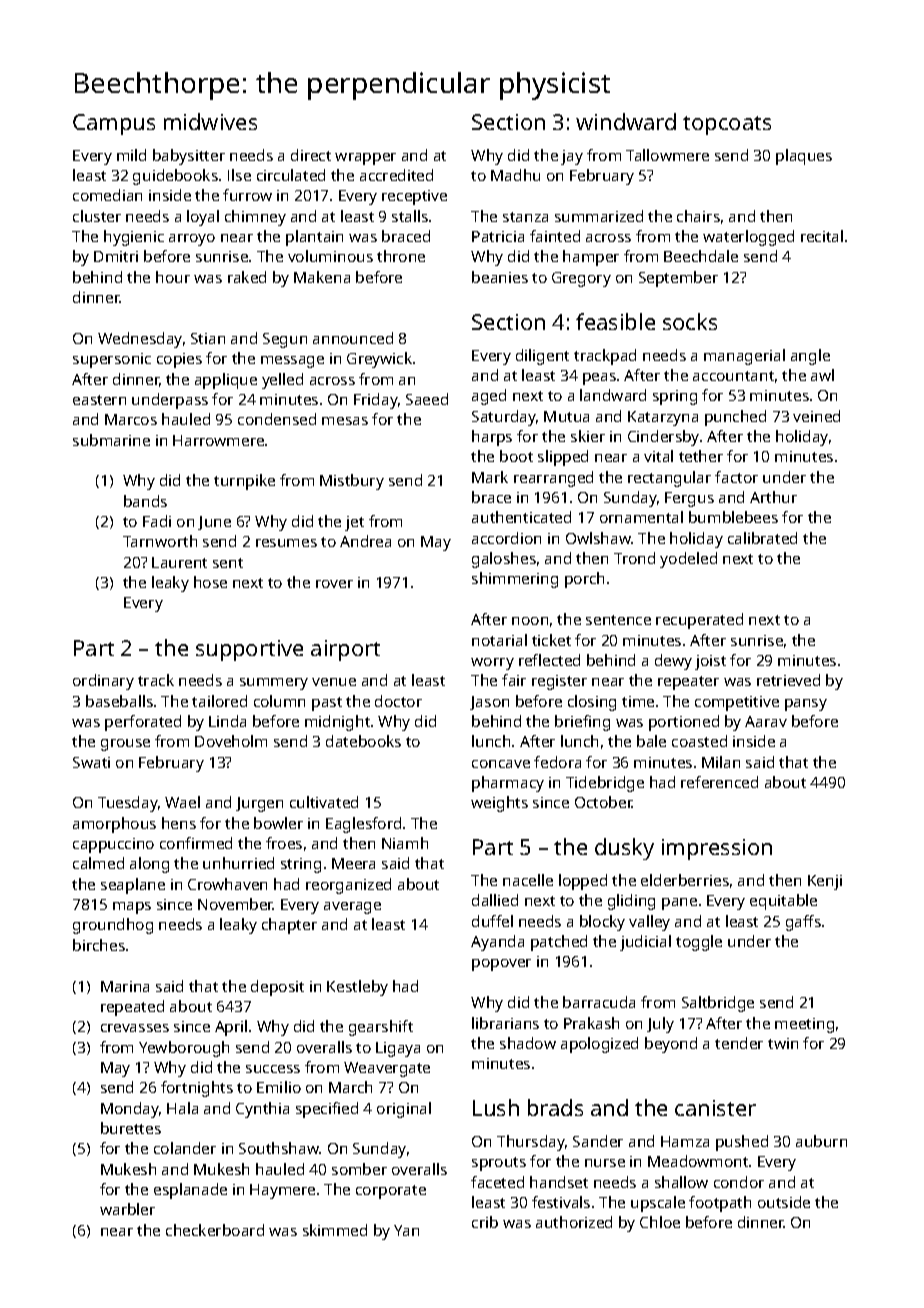 This page has width=924, height=1308. I want to click on airport, so click(345, 650).
